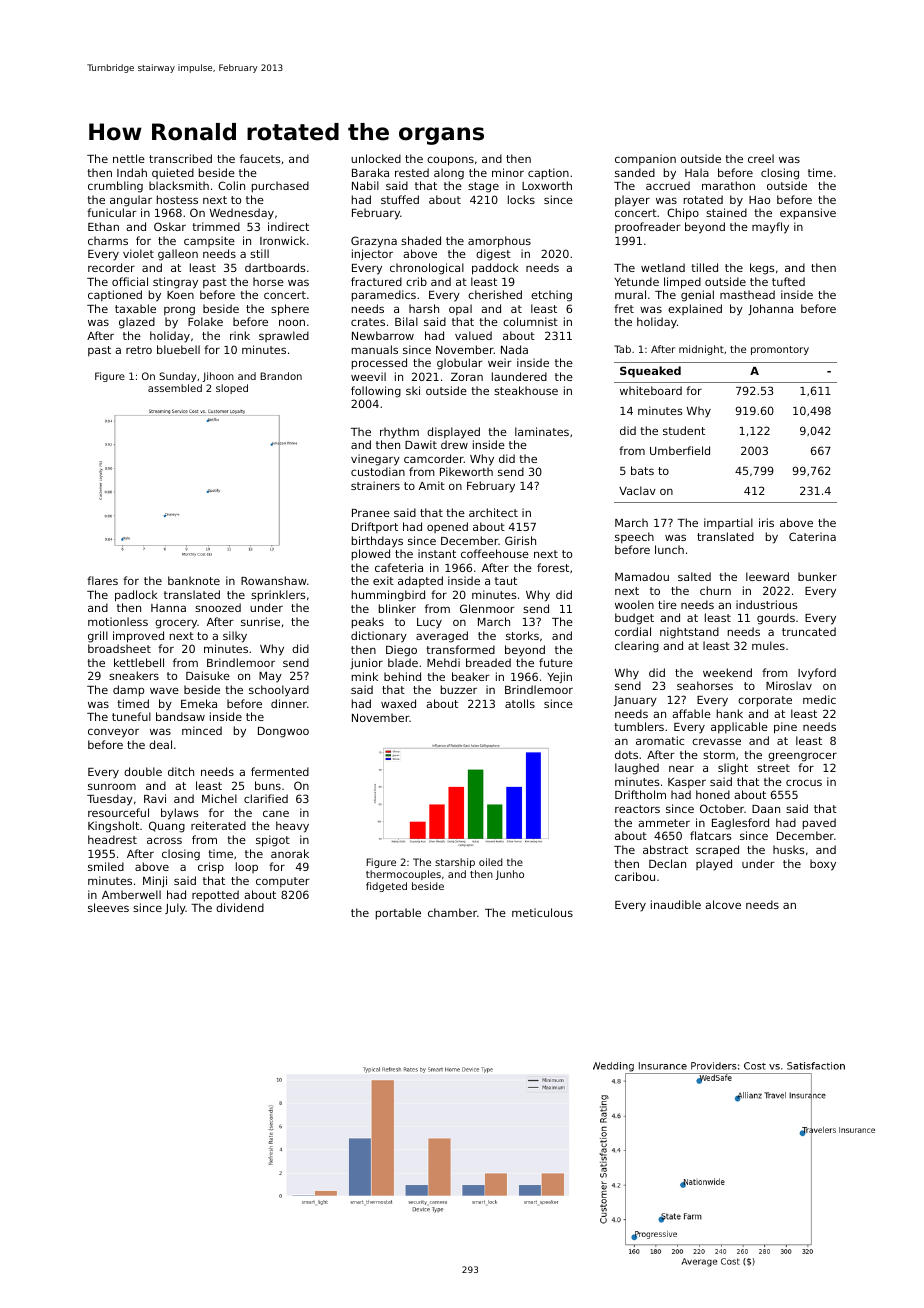  What do you see at coordinates (637, 647) in the screenshot?
I see `clearing` at bounding box center [637, 647].
